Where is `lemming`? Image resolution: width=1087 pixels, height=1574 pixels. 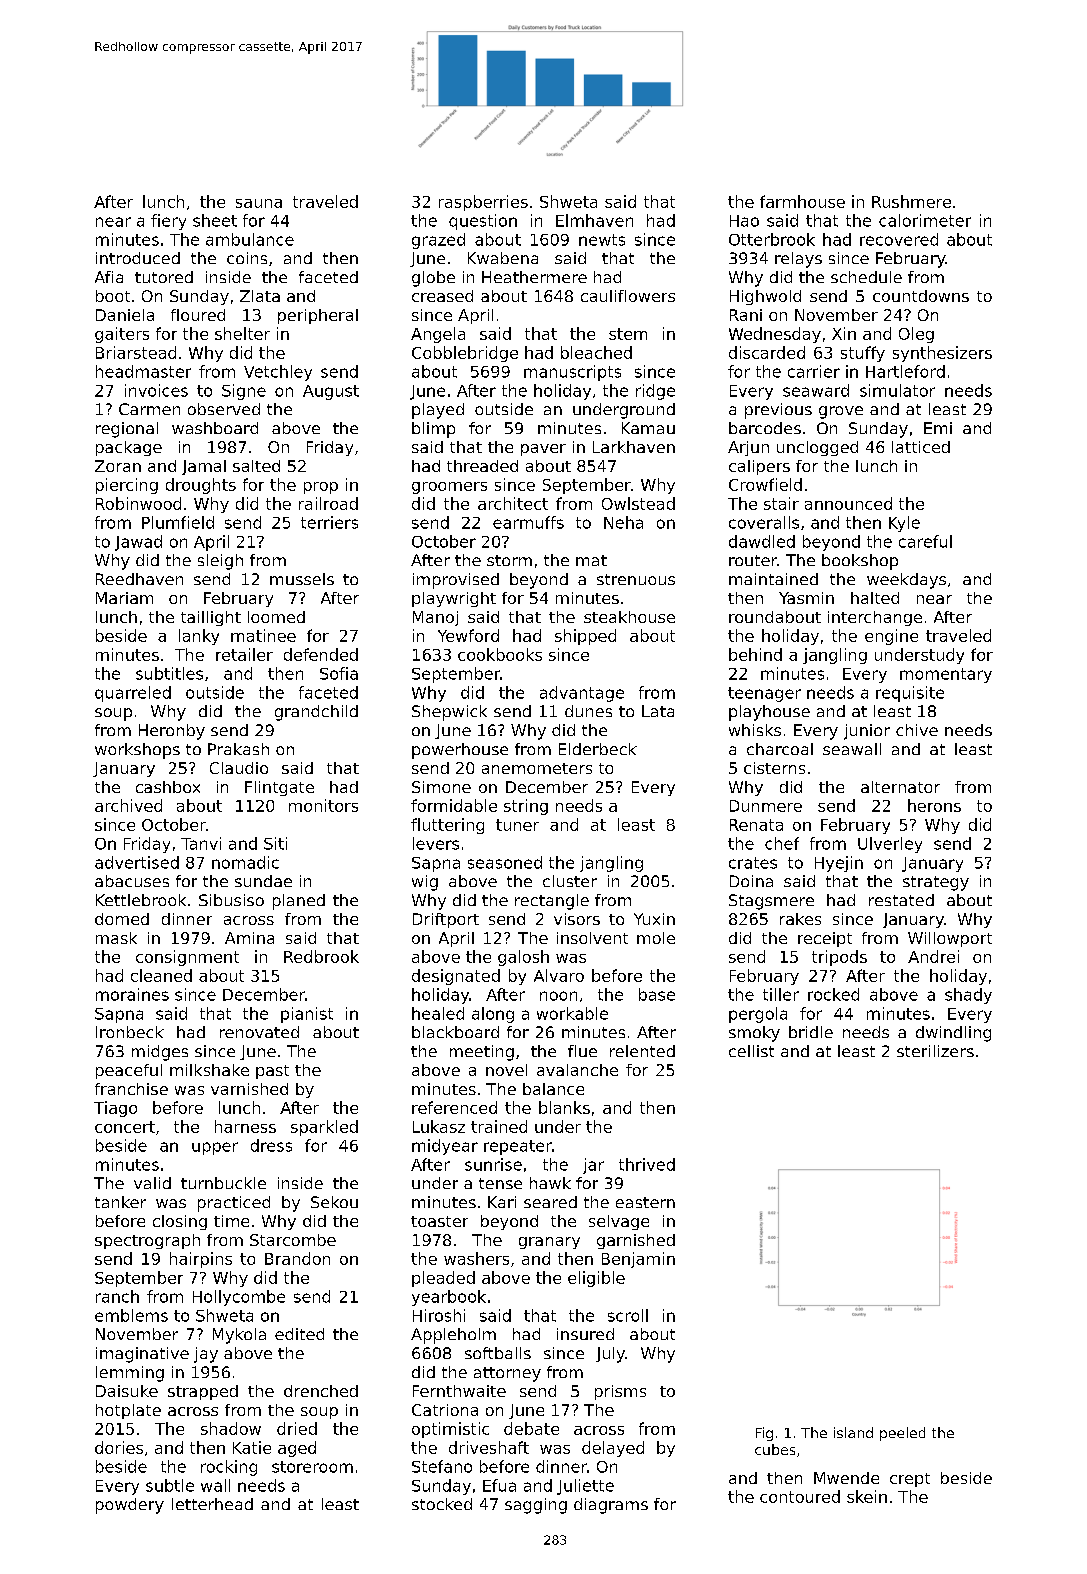
lemming is located at coordinates (130, 1374).
